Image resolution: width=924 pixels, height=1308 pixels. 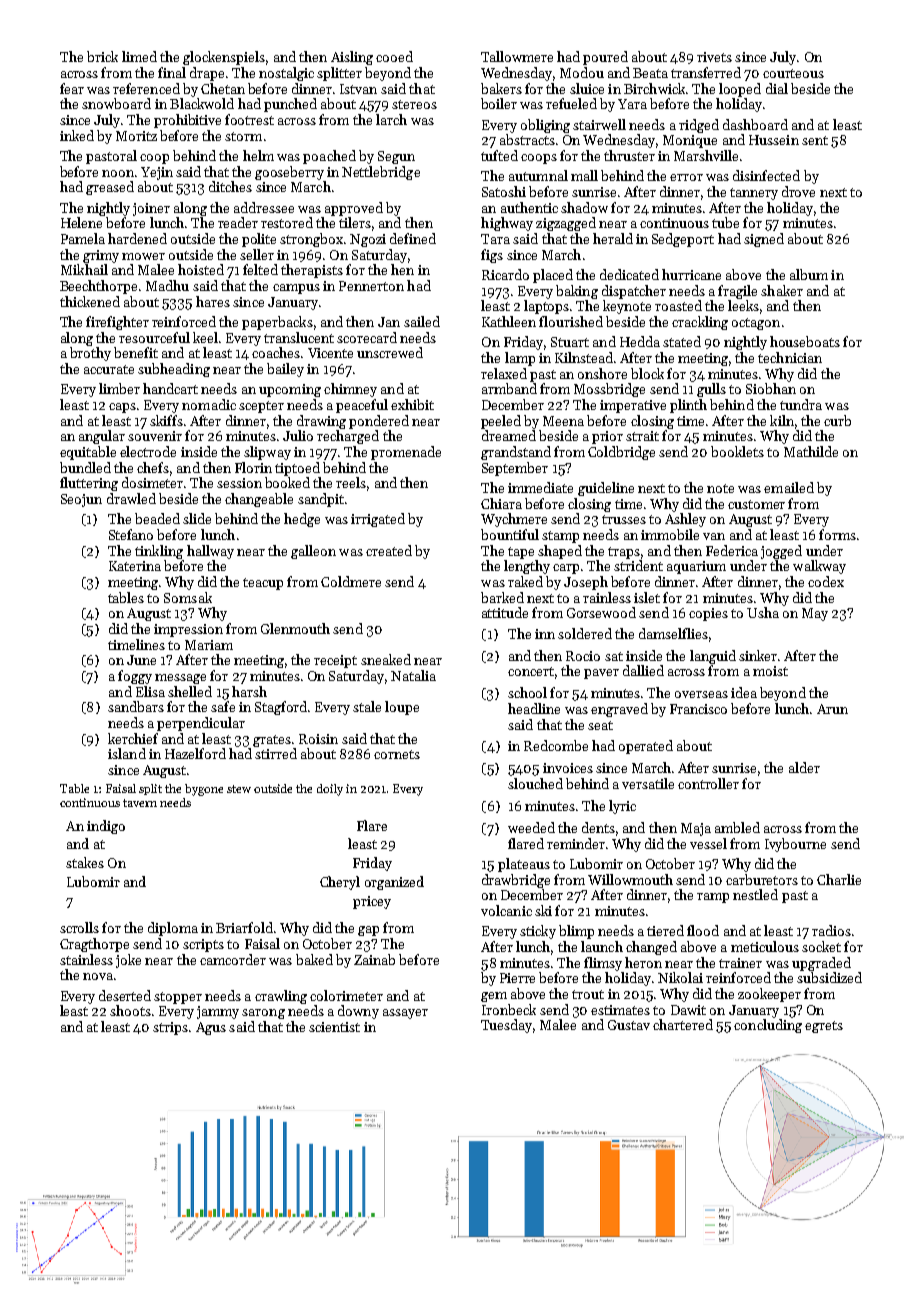 What do you see at coordinates (768, 1026) in the image?
I see `concluding` at bounding box center [768, 1026].
